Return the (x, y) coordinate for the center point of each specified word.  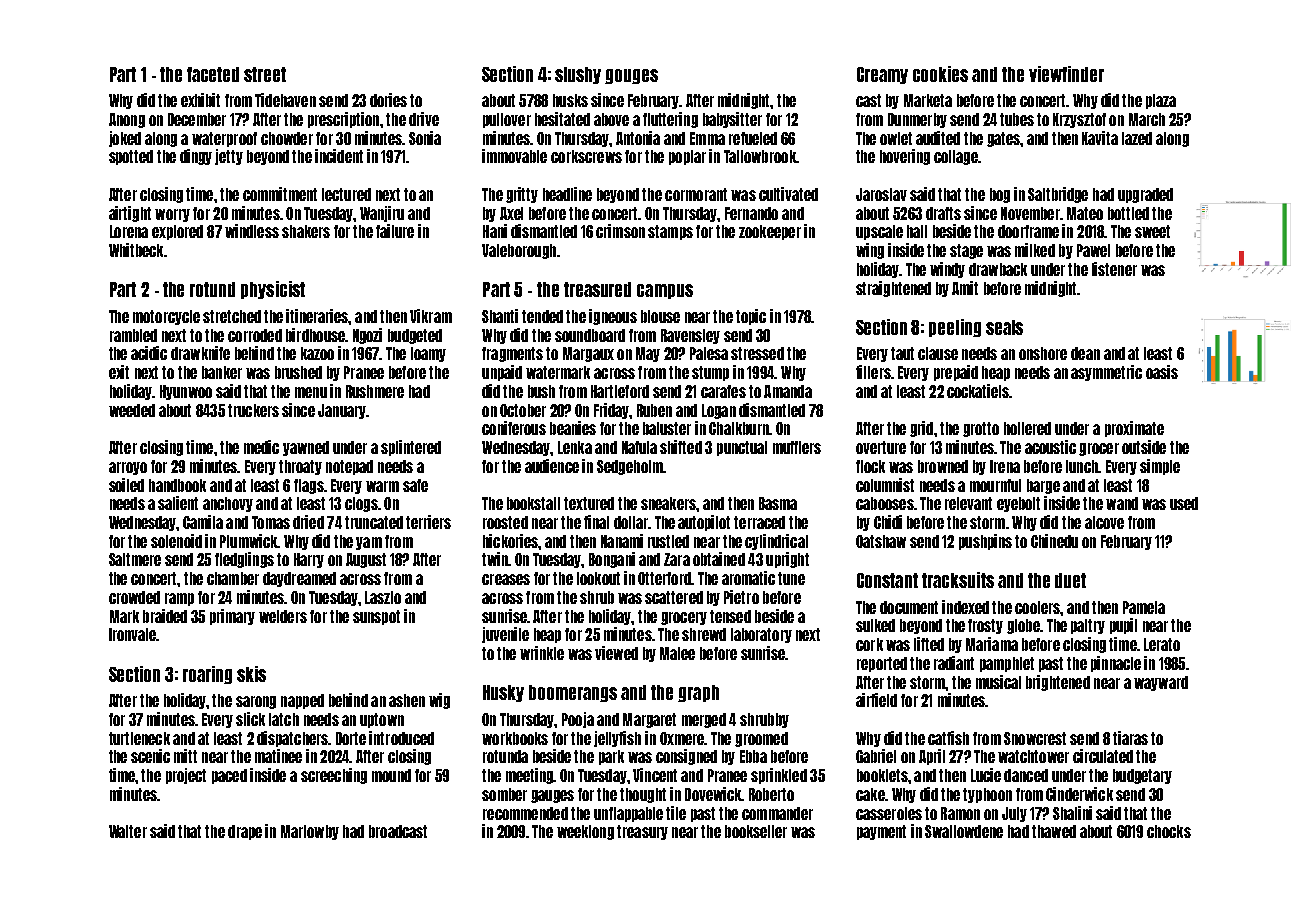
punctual (742, 448)
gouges (631, 76)
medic (261, 447)
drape (245, 832)
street (265, 74)
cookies (940, 74)
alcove (1104, 522)
